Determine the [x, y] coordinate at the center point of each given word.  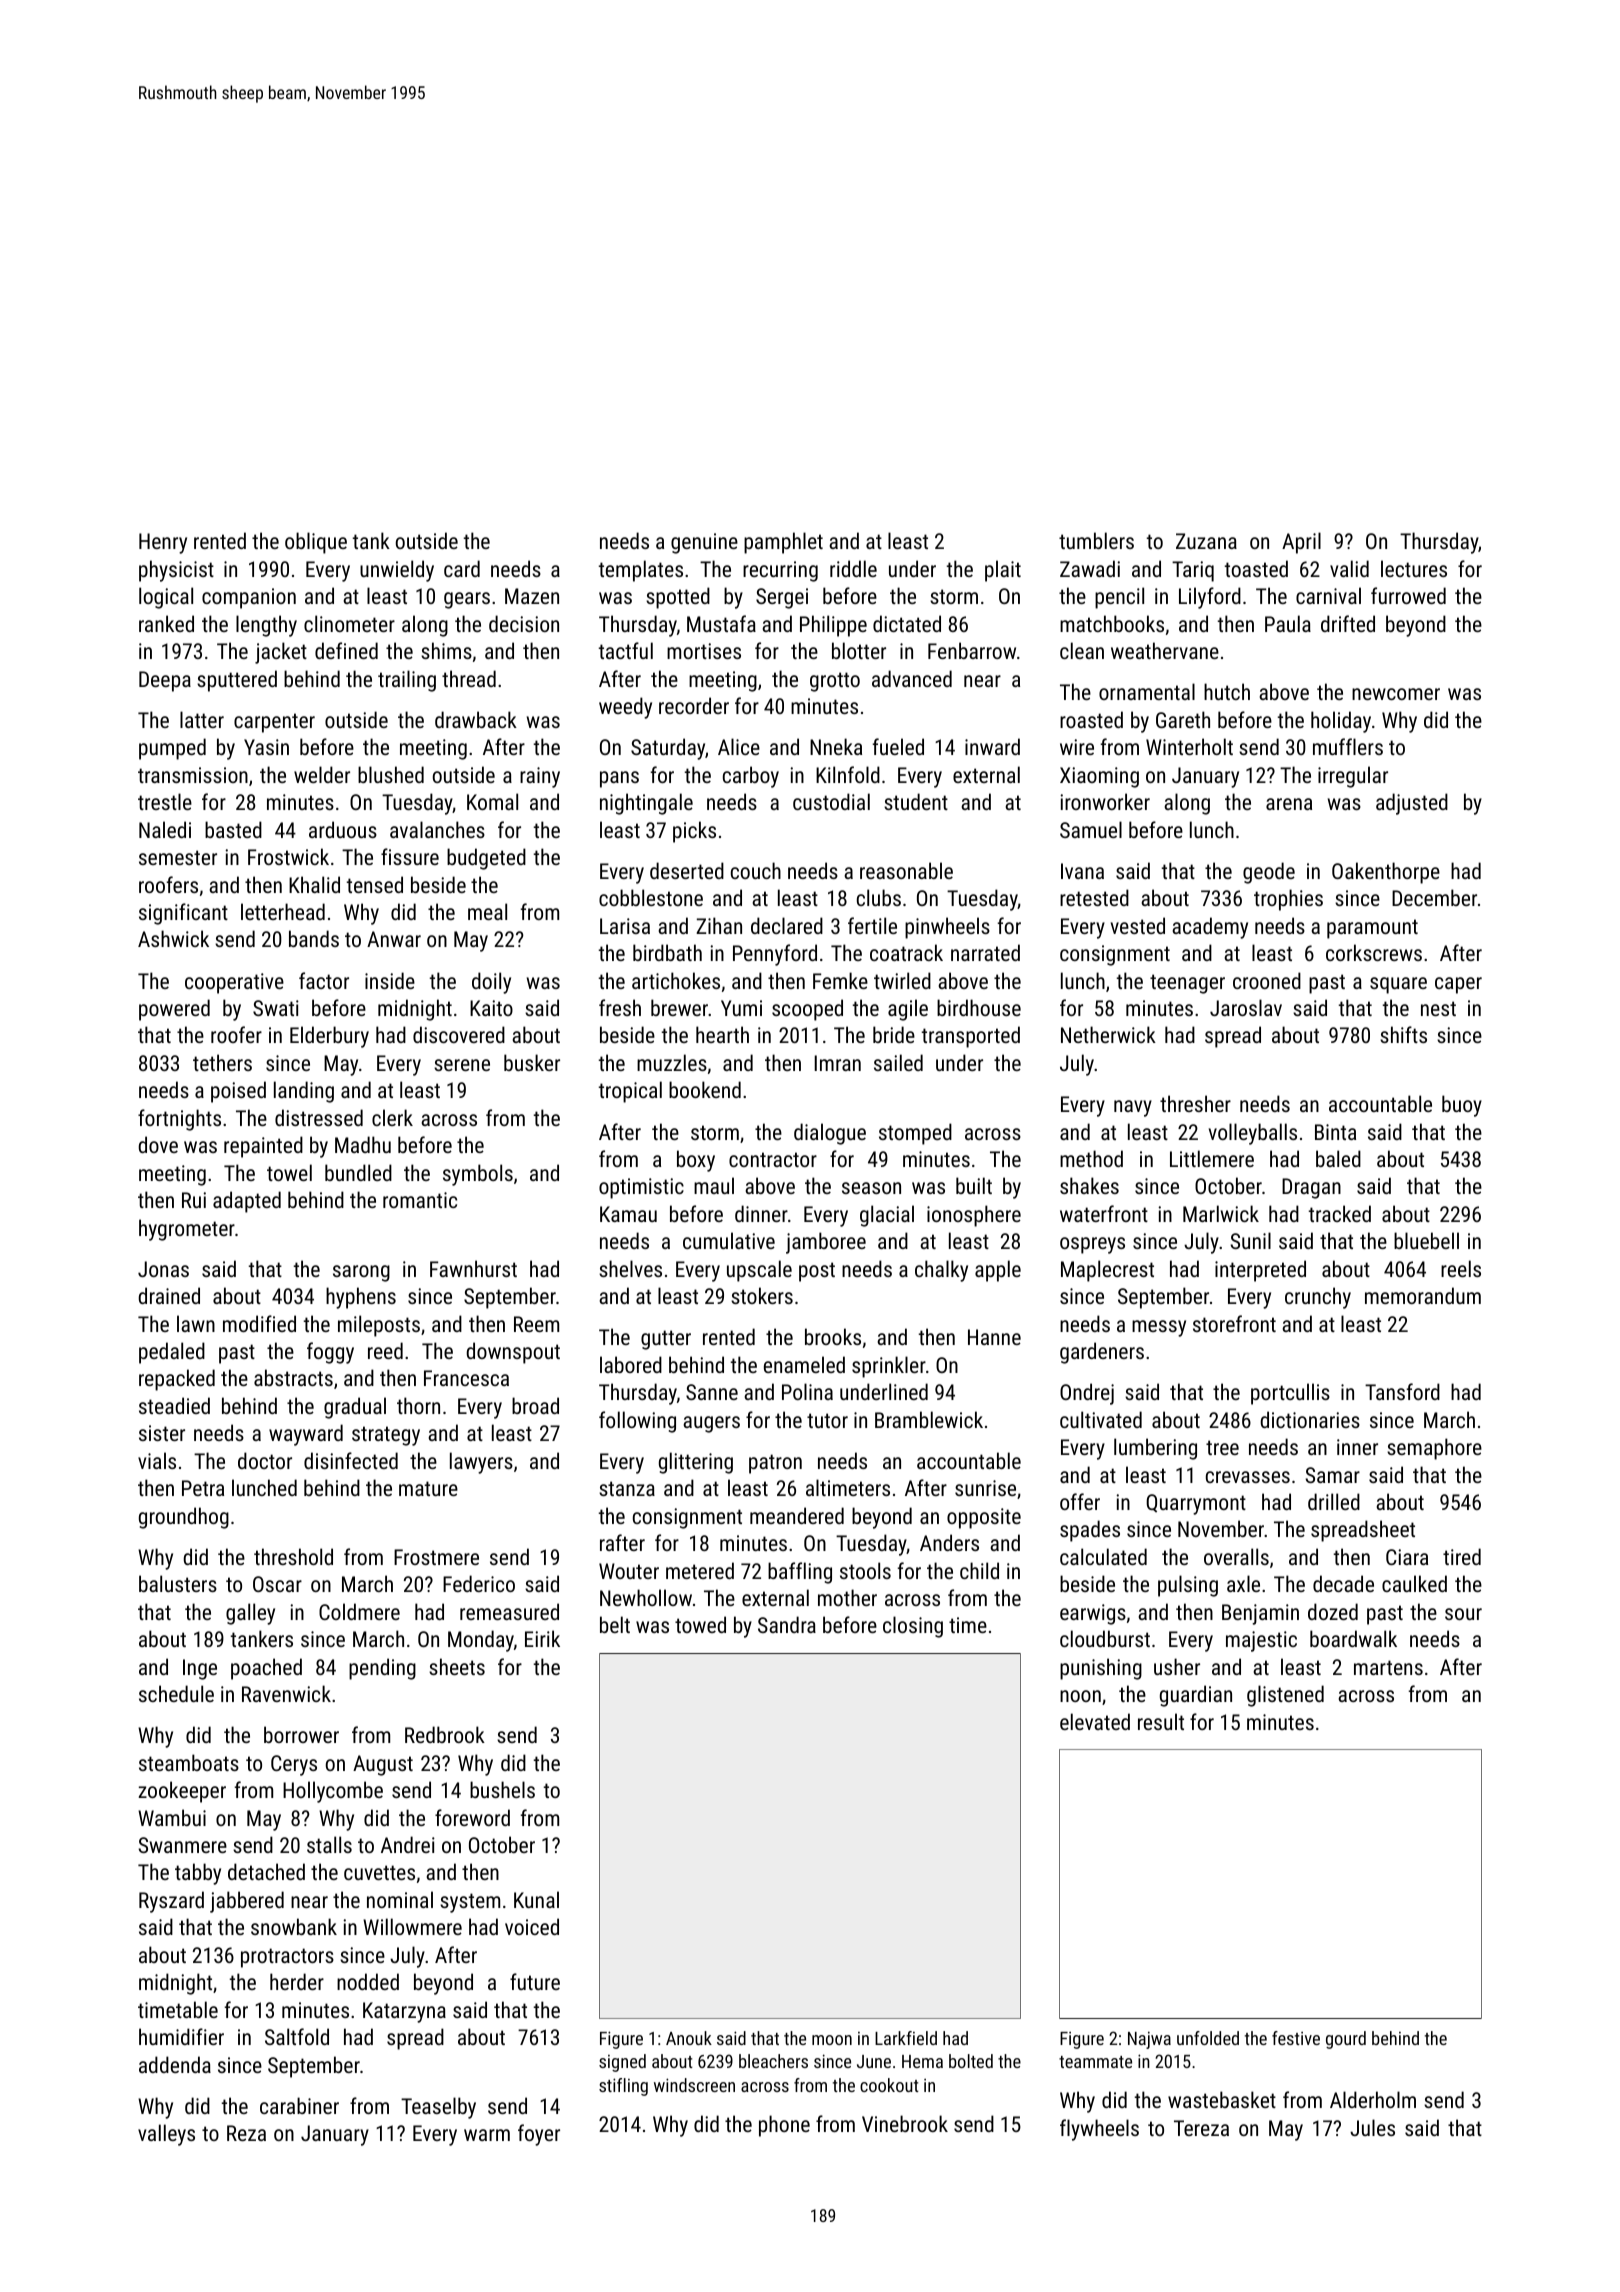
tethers [222, 1062]
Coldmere [359, 1611]
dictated [907, 623]
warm [487, 2135]
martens [1388, 1667]
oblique [316, 543]
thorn [418, 1405]
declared [787, 925]
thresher [1195, 1103]
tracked [1339, 1213]
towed [700, 1624]
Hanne [994, 1337]
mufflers [1348, 746]
